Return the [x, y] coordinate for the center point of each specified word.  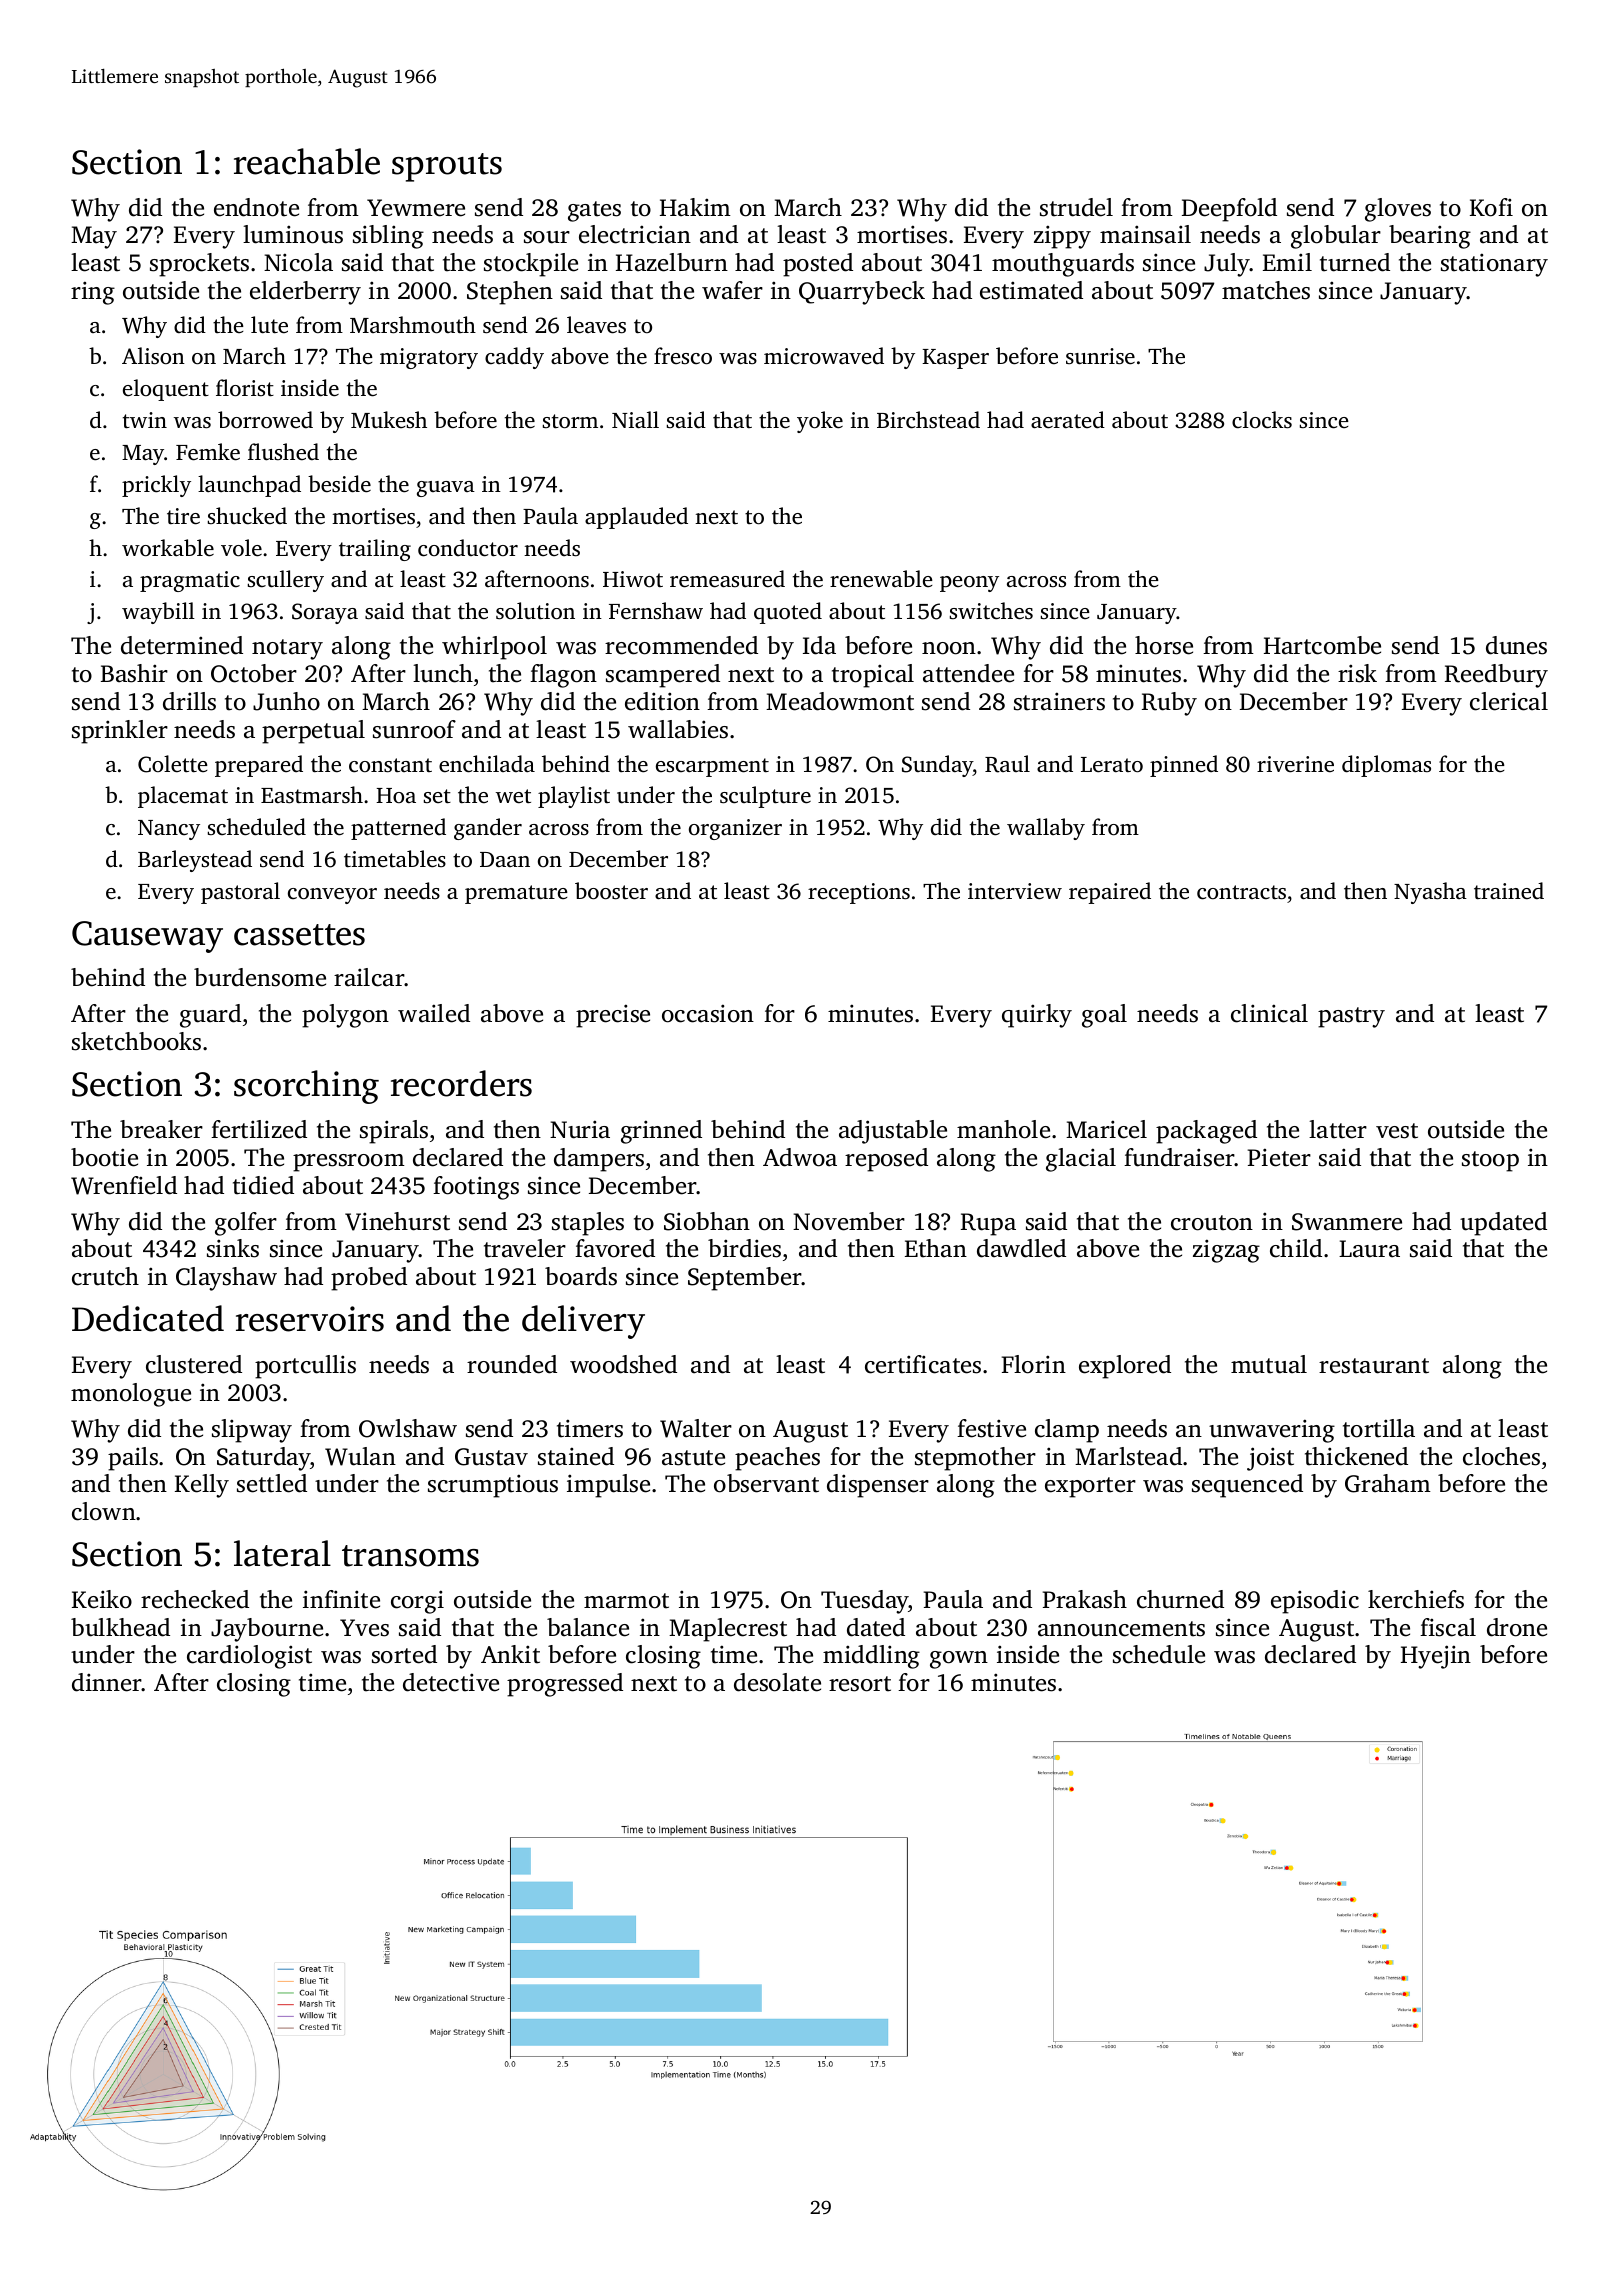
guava [446, 489]
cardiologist [249, 1657]
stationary [1494, 265]
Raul [1007, 764]
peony [969, 584]
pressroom [349, 1163]
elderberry [305, 293]
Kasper [955, 359]
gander [488, 829]
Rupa [988, 1224]
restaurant [1374, 1366]
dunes [1516, 645]
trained [1509, 890]
